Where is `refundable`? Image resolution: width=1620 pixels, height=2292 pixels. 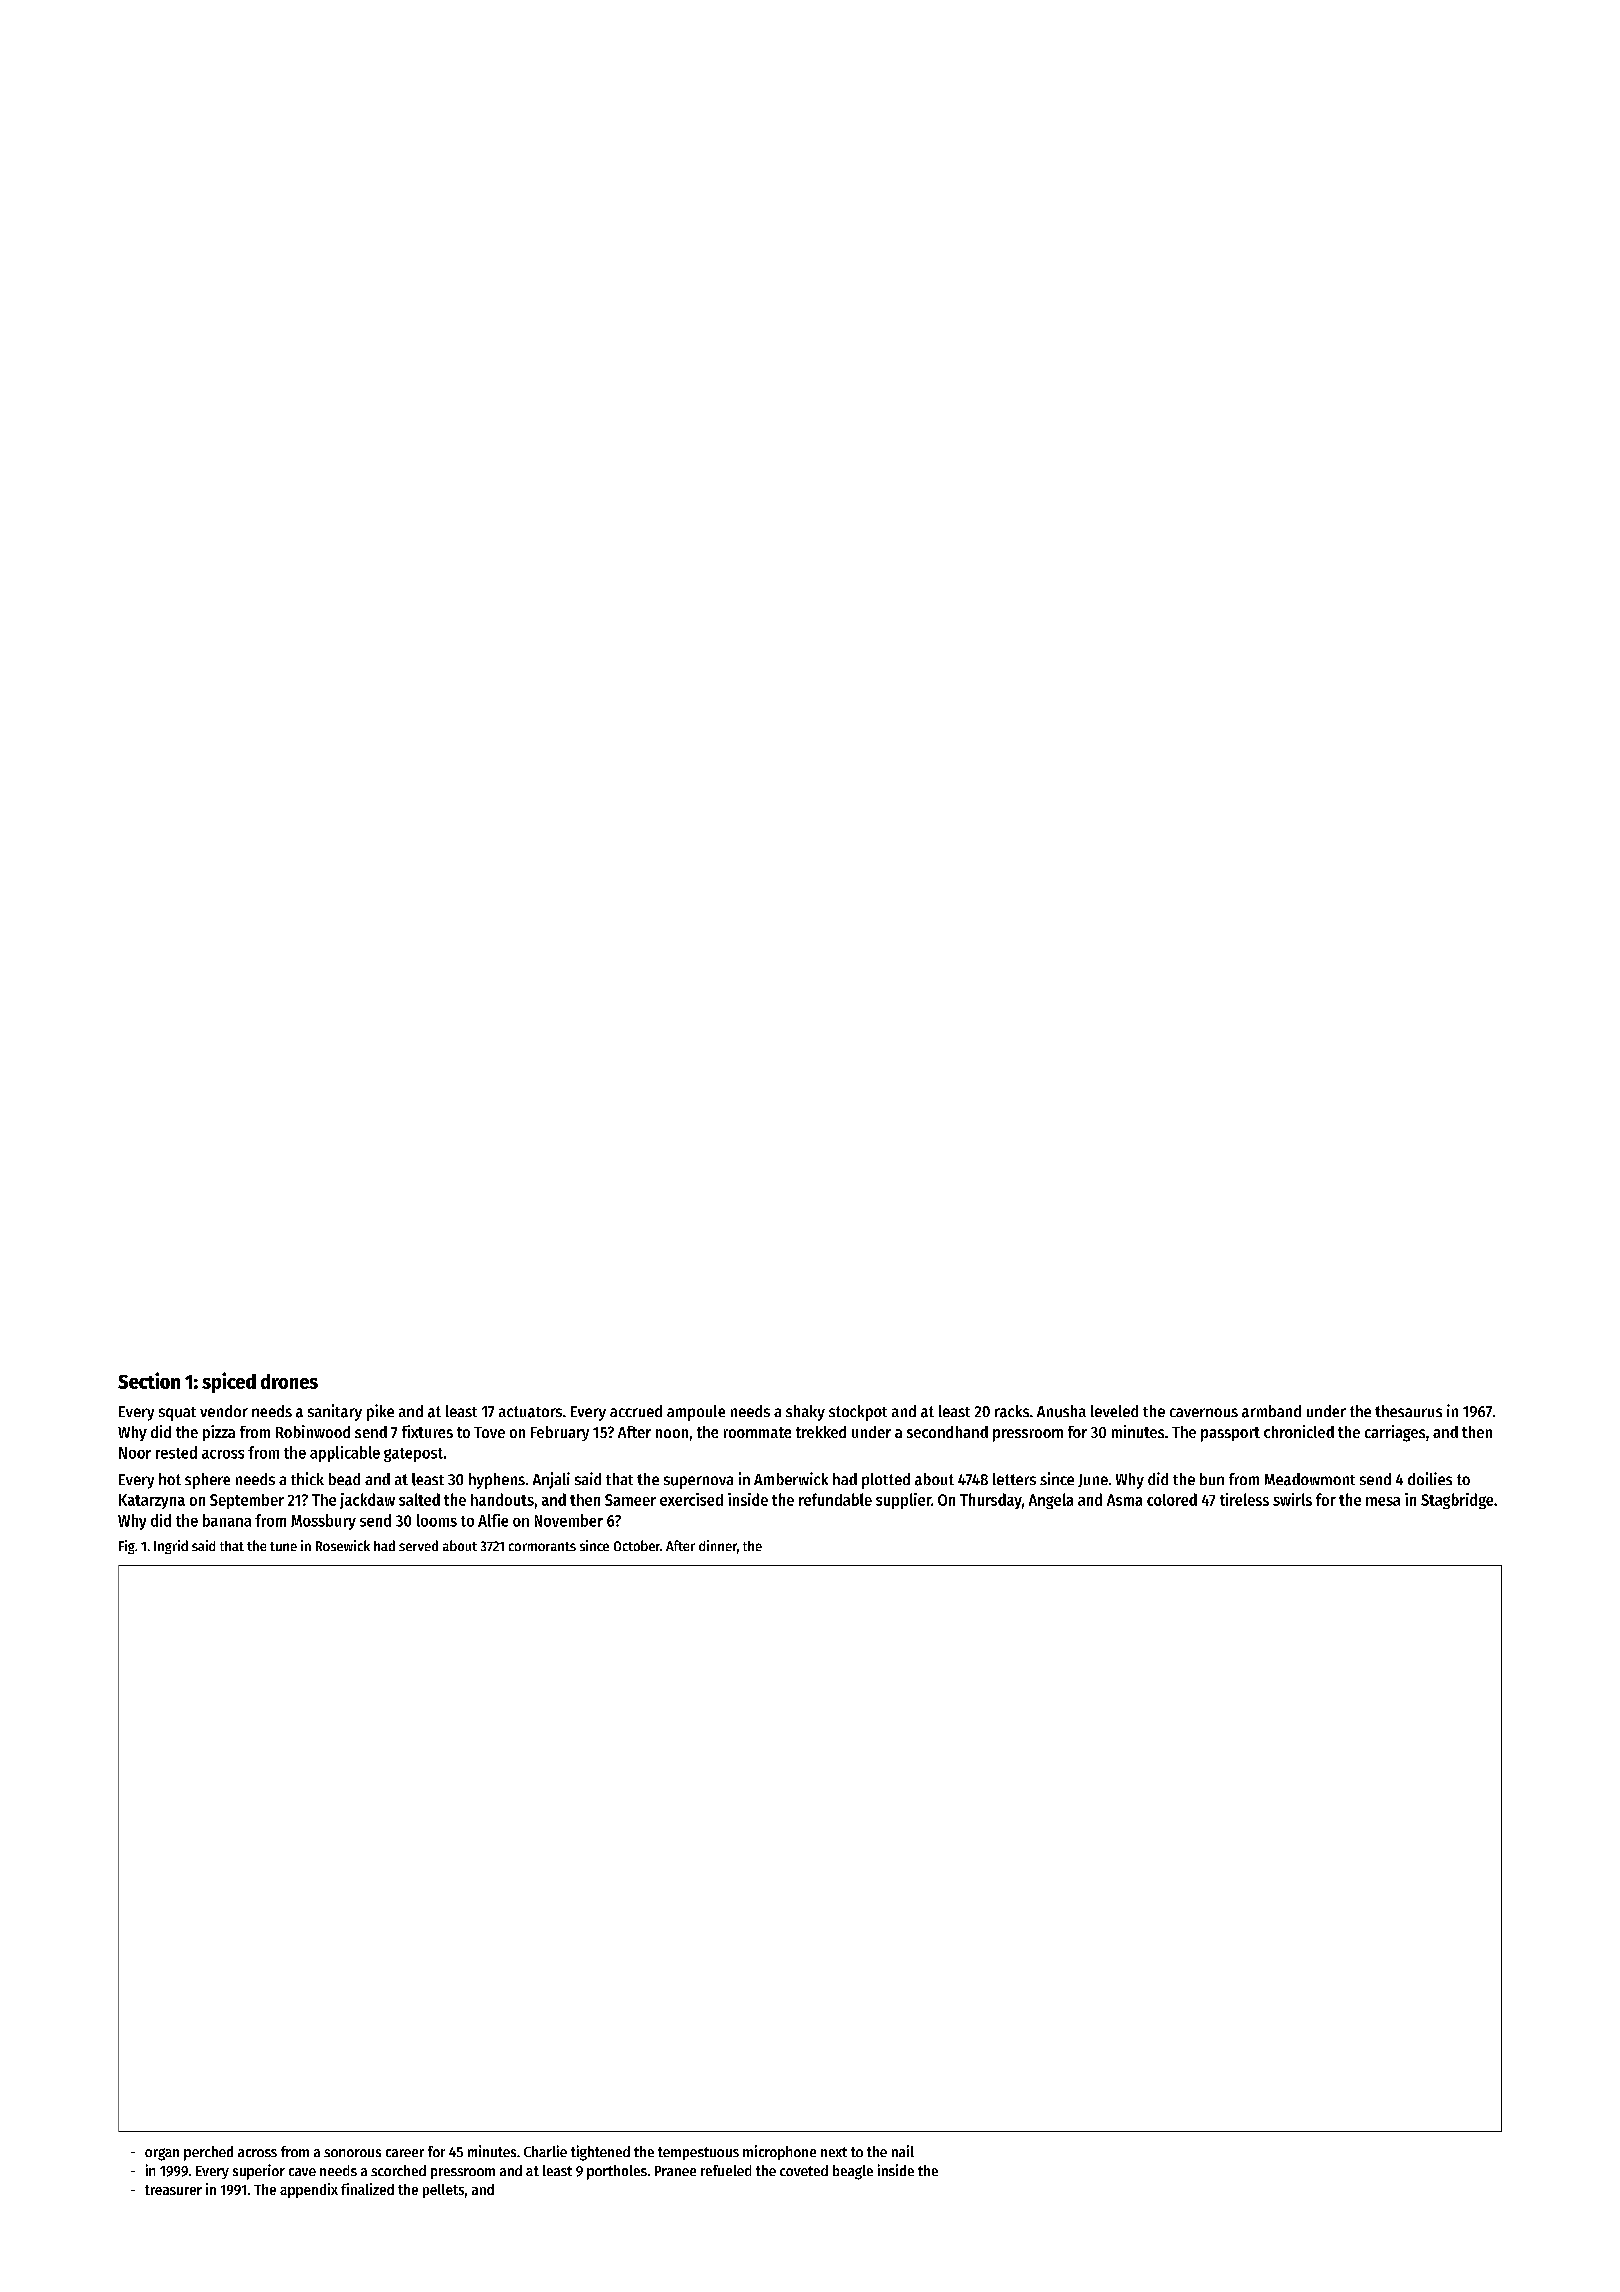
refundable is located at coordinates (835, 1499).
